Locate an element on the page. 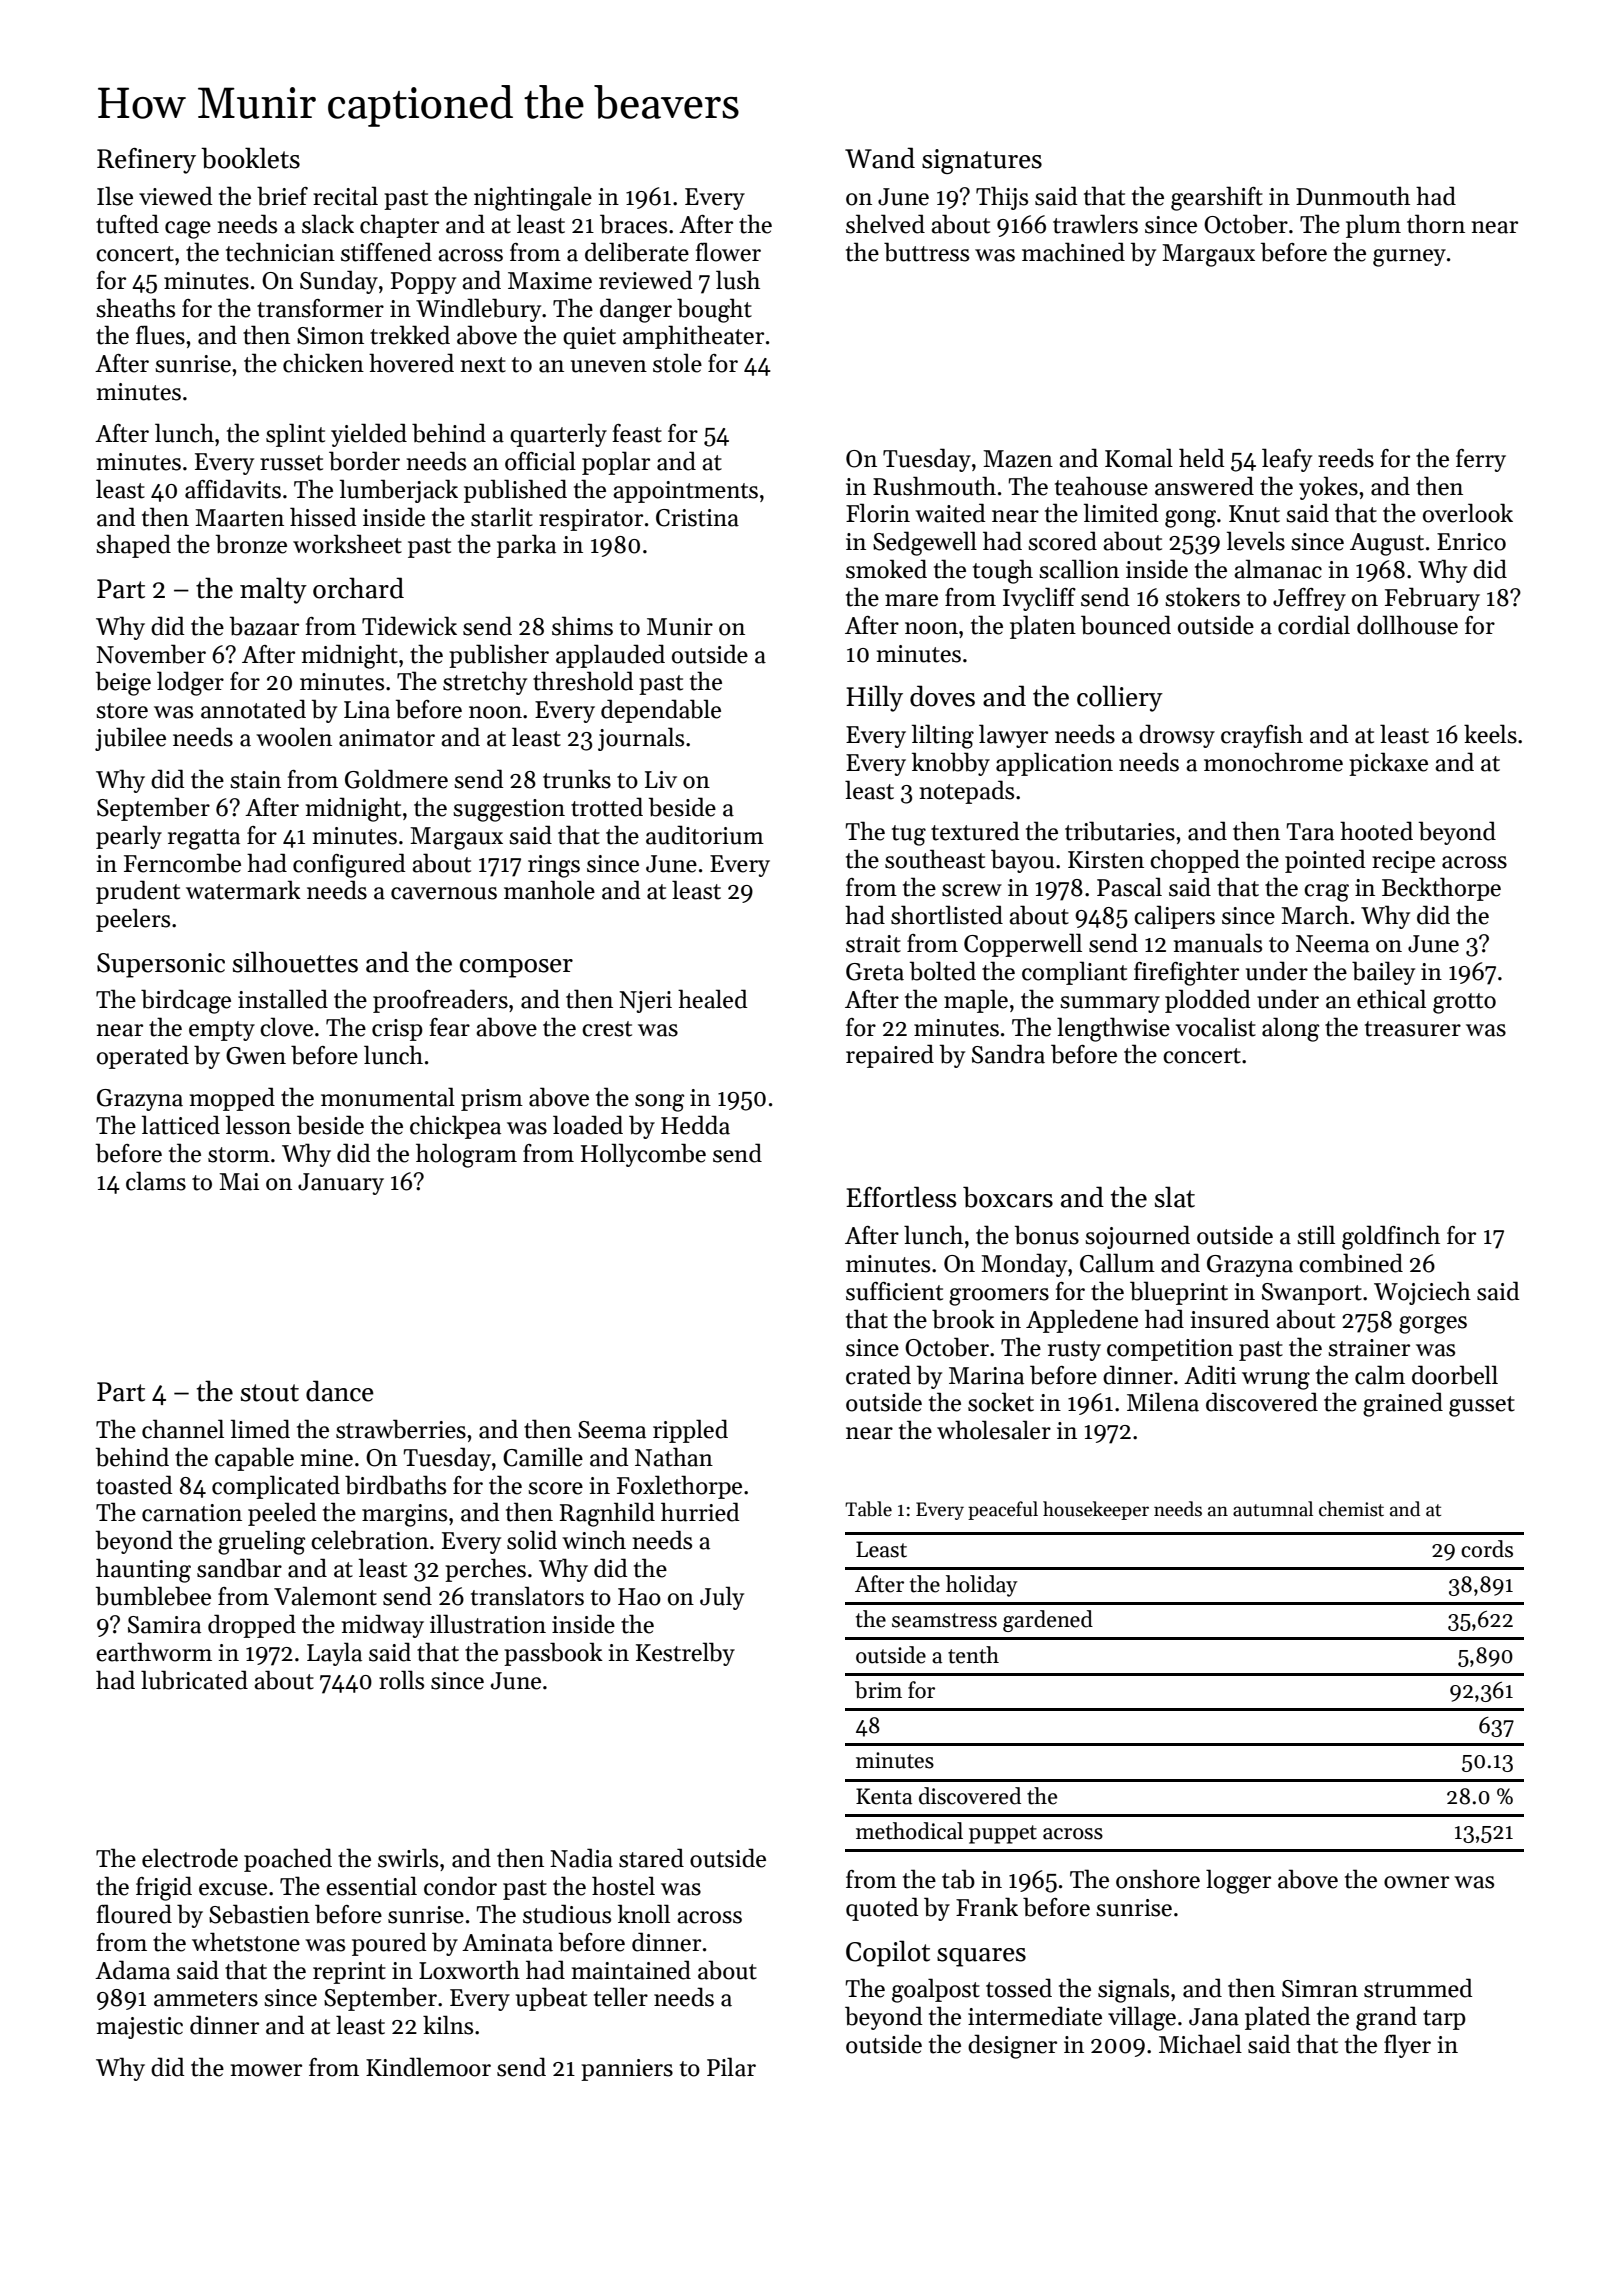  hostel is located at coordinates (623, 1886).
